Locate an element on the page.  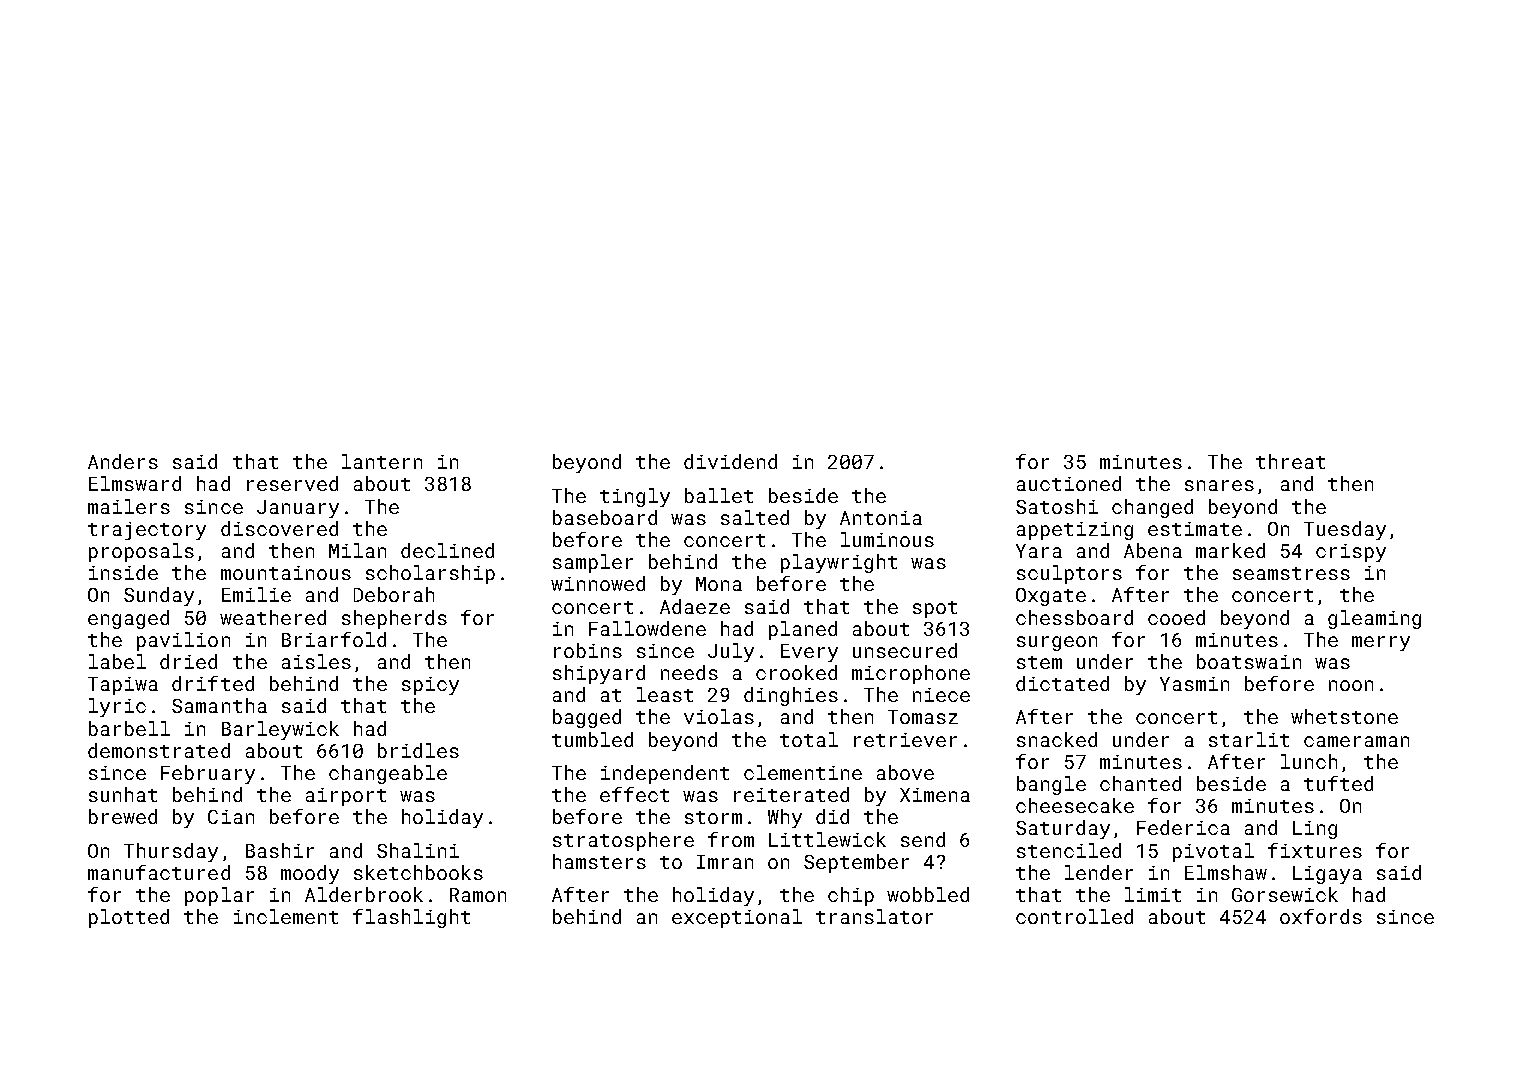
dividend is located at coordinates (730, 461).
